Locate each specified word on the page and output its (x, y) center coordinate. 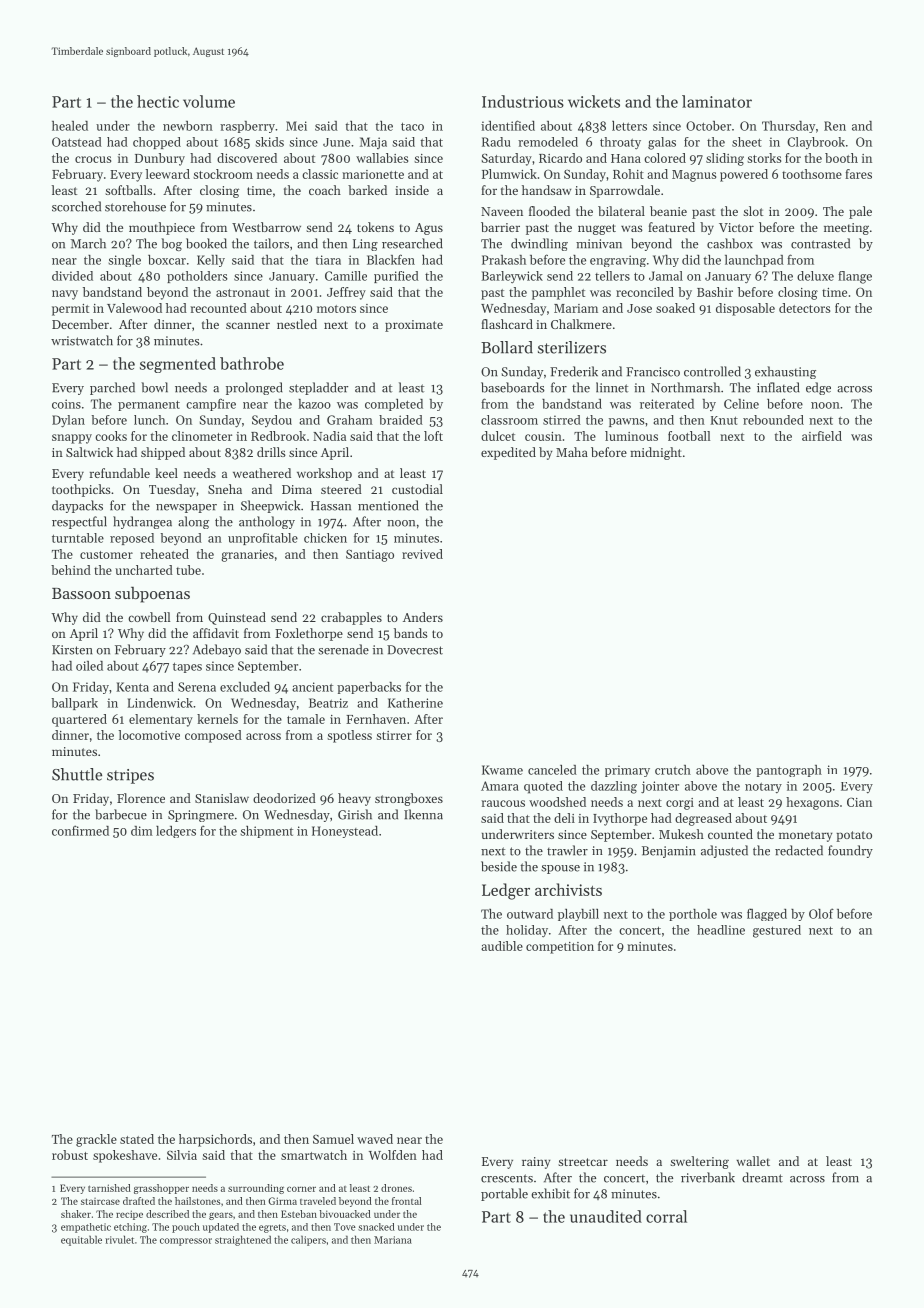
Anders (423, 617)
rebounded (773, 420)
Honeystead (345, 832)
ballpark (75, 704)
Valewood (134, 308)
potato (854, 836)
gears (221, 1216)
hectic (158, 101)
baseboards (513, 387)
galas (662, 143)
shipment (266, 832)
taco (412, 126)
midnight (656, 453)
